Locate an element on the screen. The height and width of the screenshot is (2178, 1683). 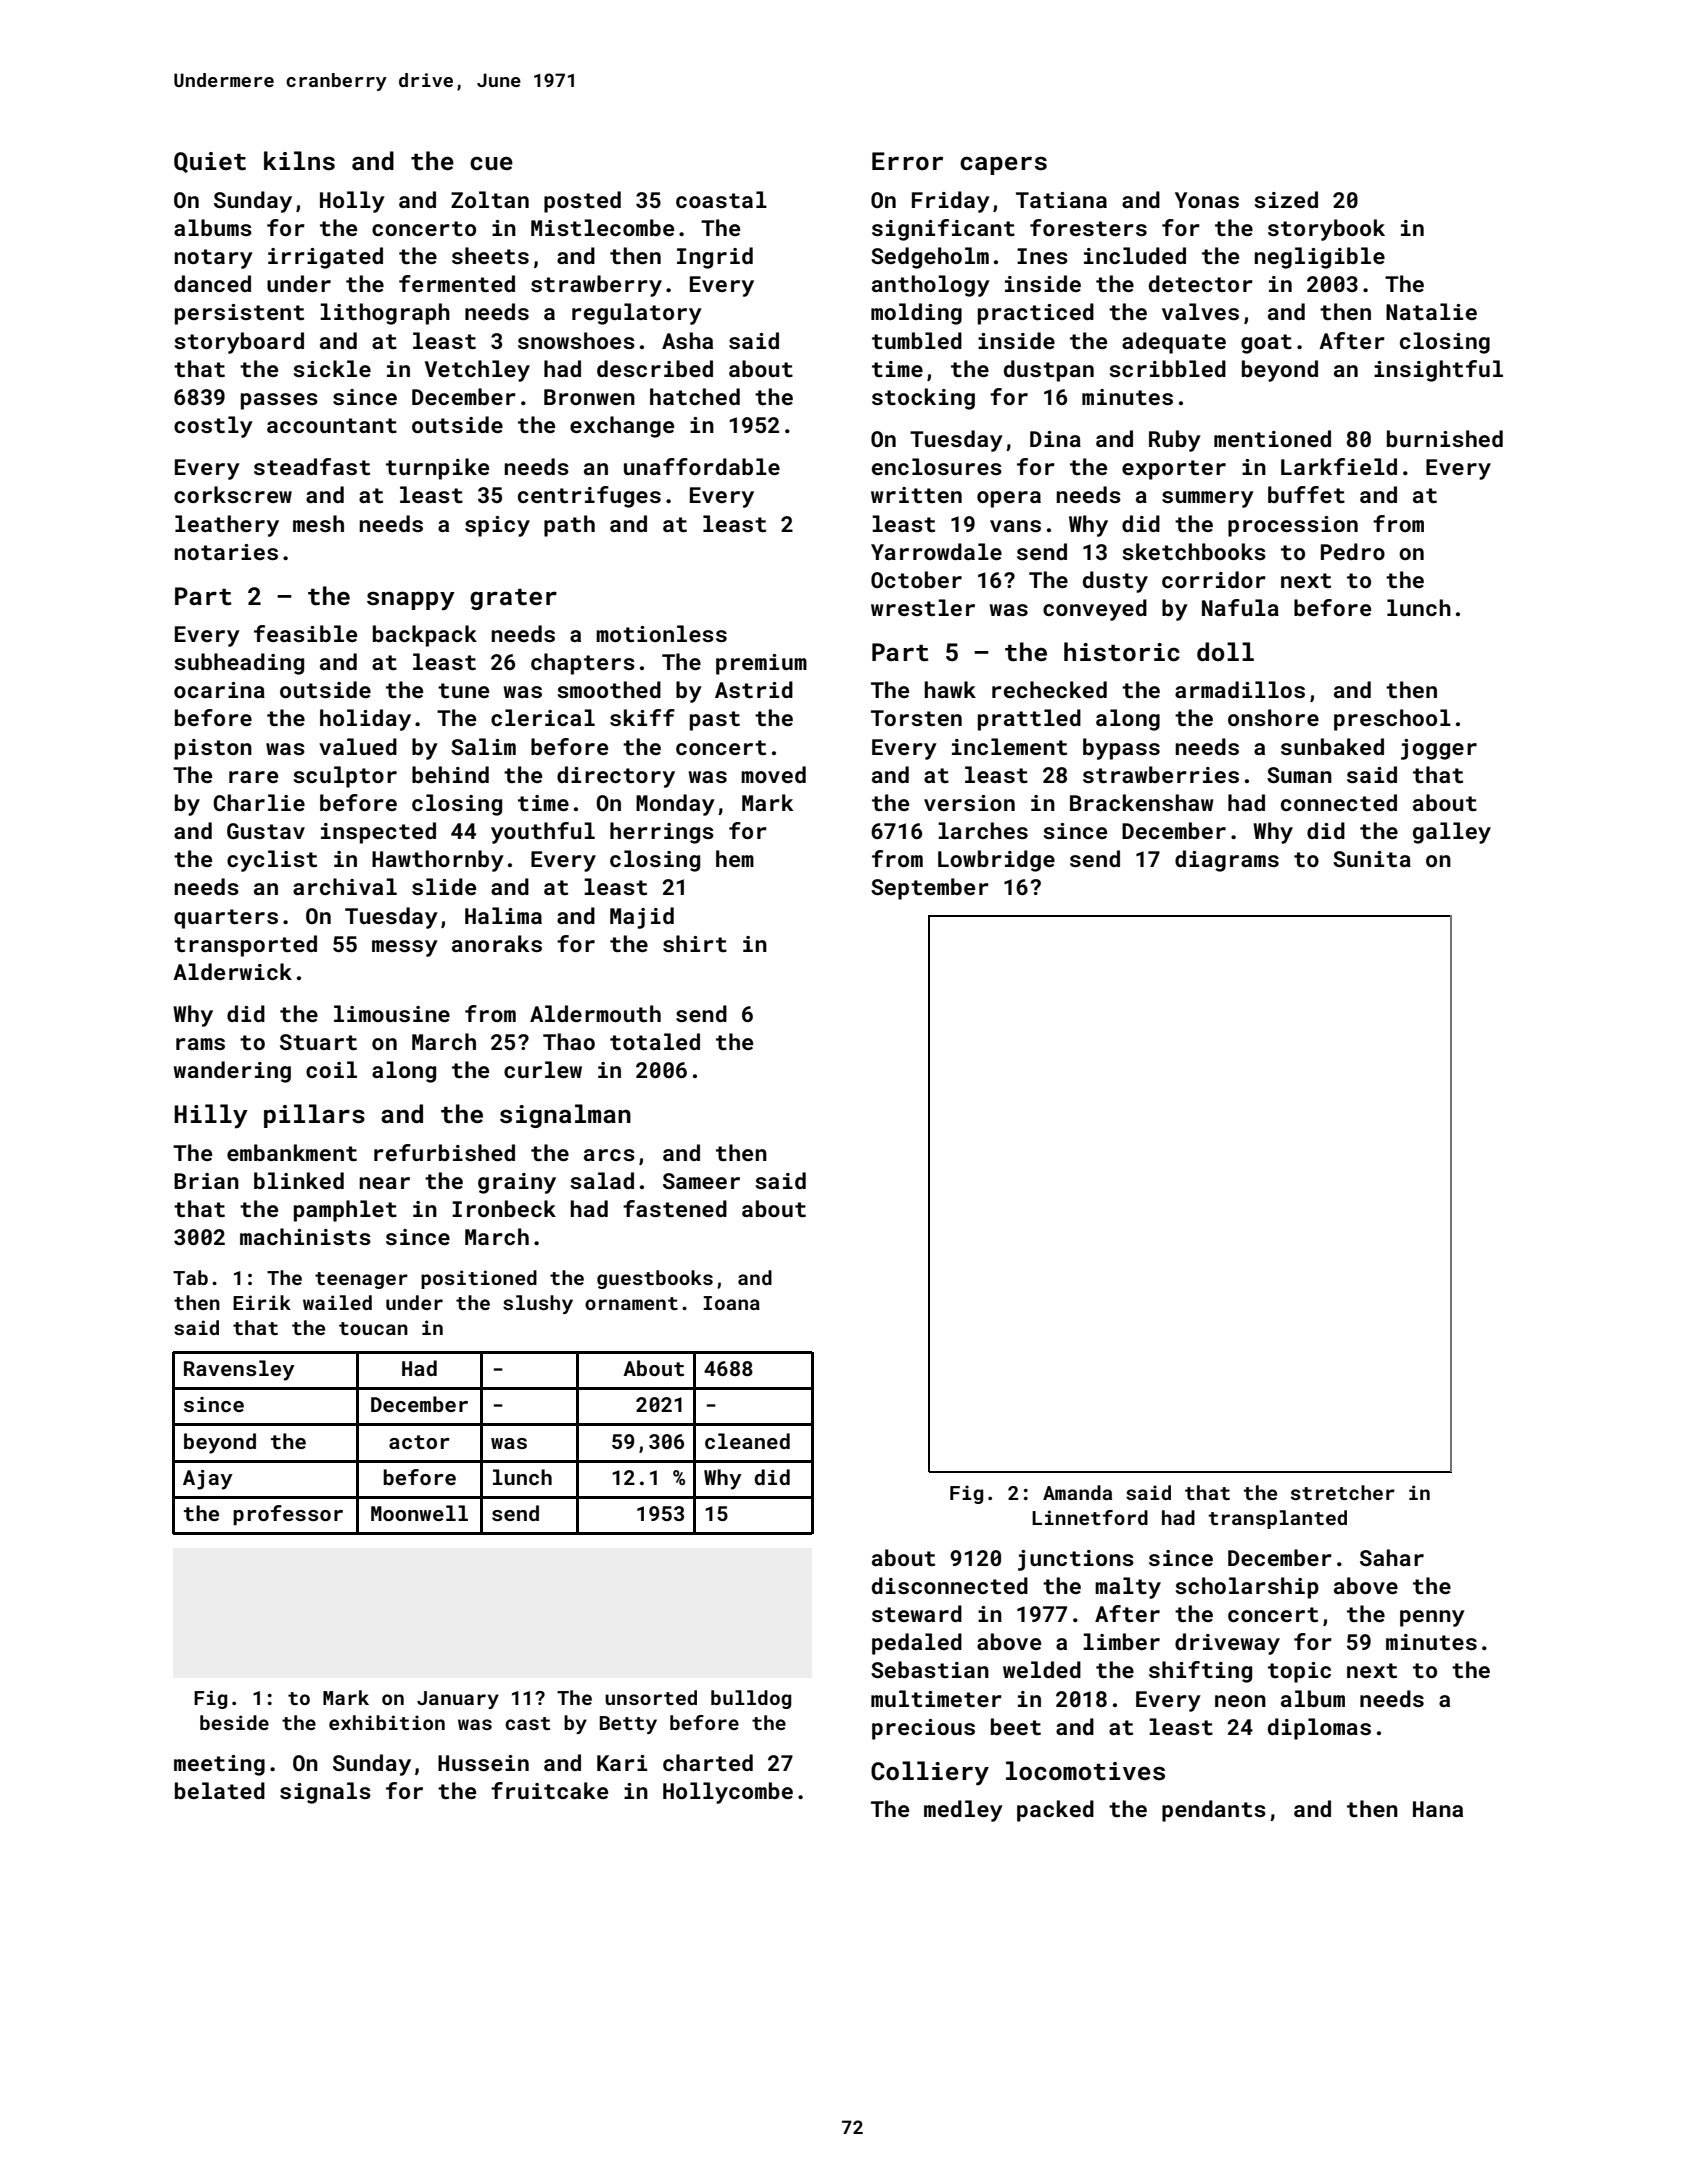
danced is located at coordinates (212, 283).
